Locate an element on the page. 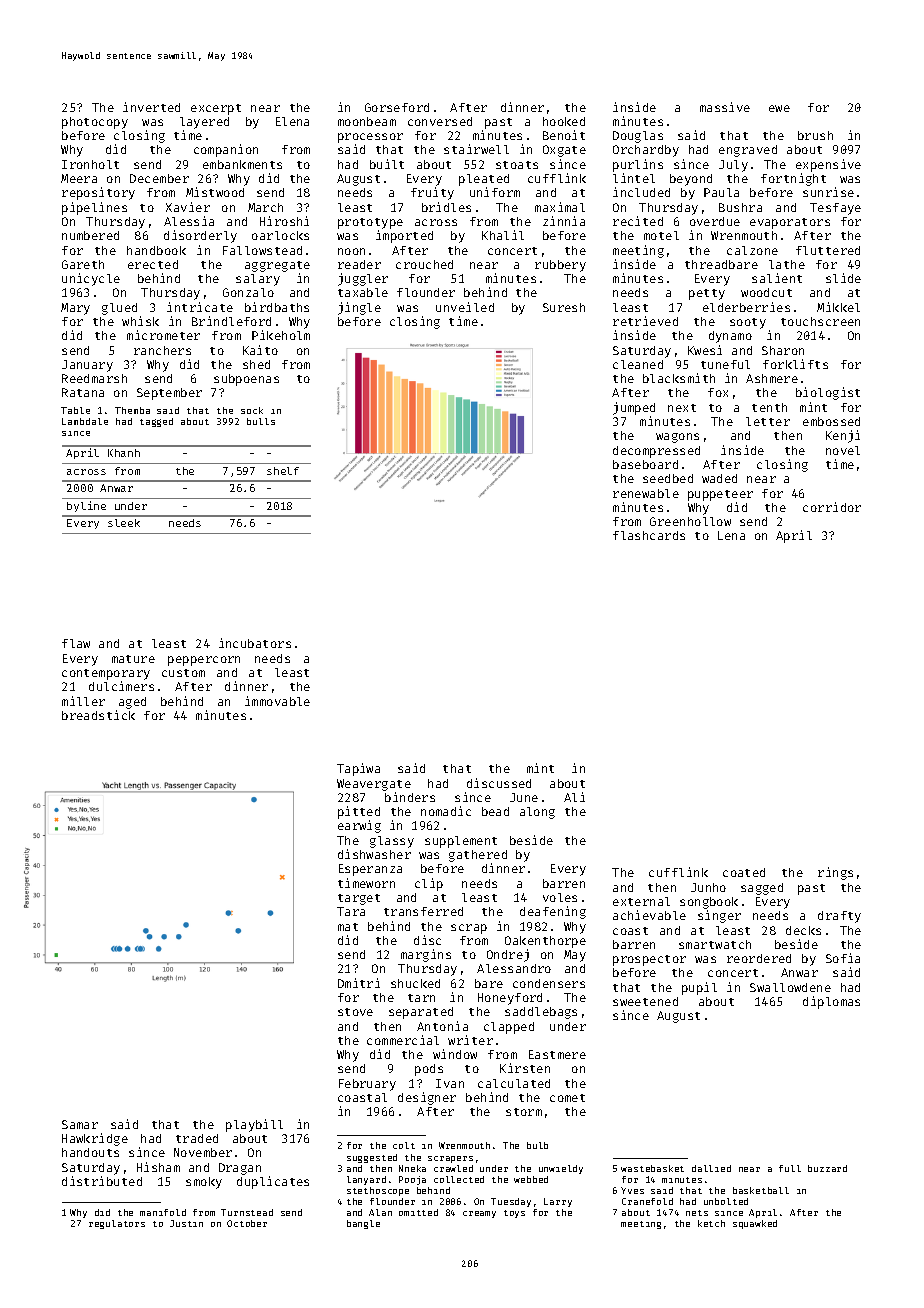 The image size is (924, 1308). breadstick is located at coordinates (98, 715).
